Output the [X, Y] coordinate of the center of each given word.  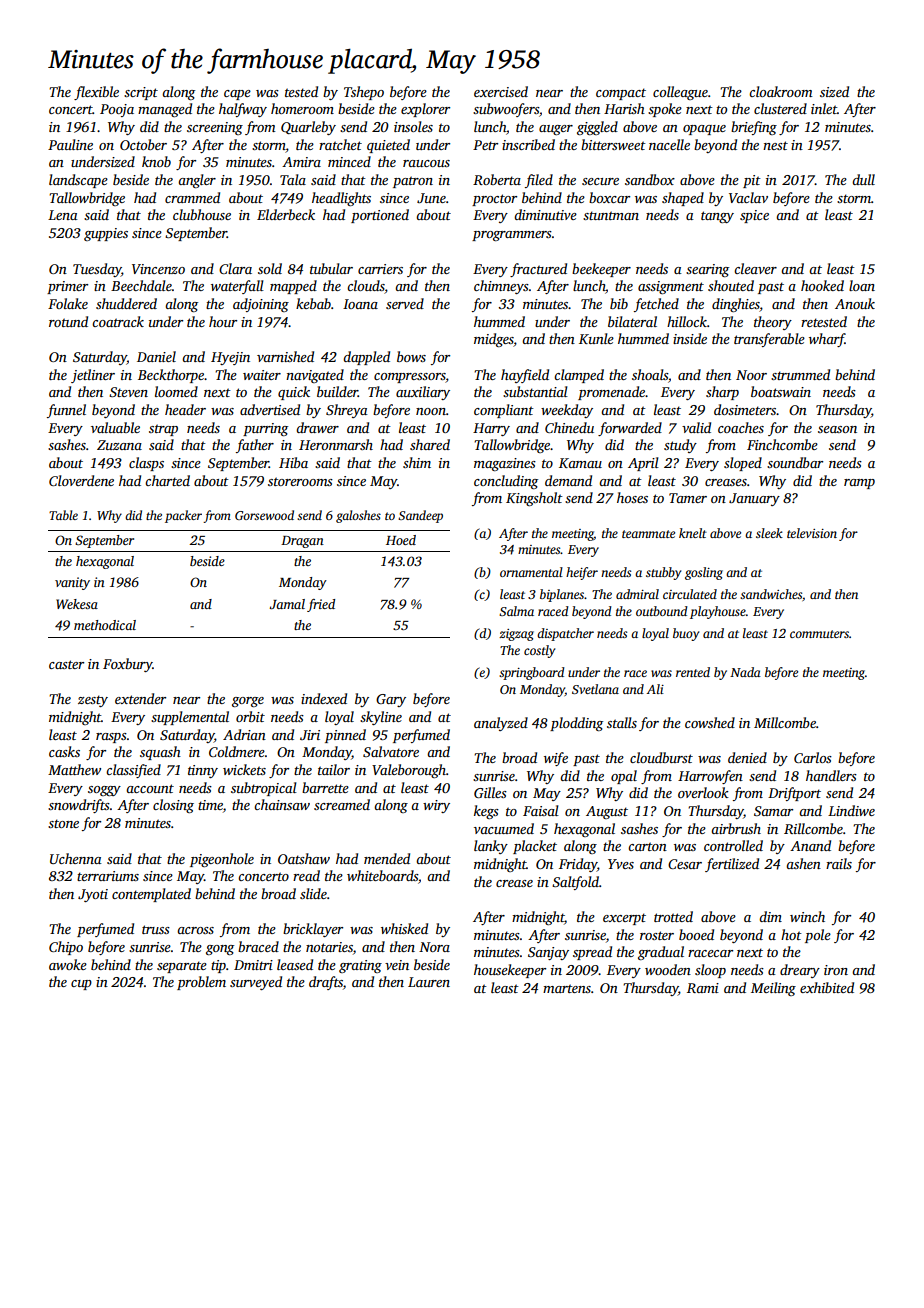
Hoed [401, 540]
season [837, 429]
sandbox [650, 179]
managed [165, 110]
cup [81, 985]
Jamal [287, 604]
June [431, 198]
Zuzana [119, 445]
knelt [693, 533]
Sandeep [420, 516]
